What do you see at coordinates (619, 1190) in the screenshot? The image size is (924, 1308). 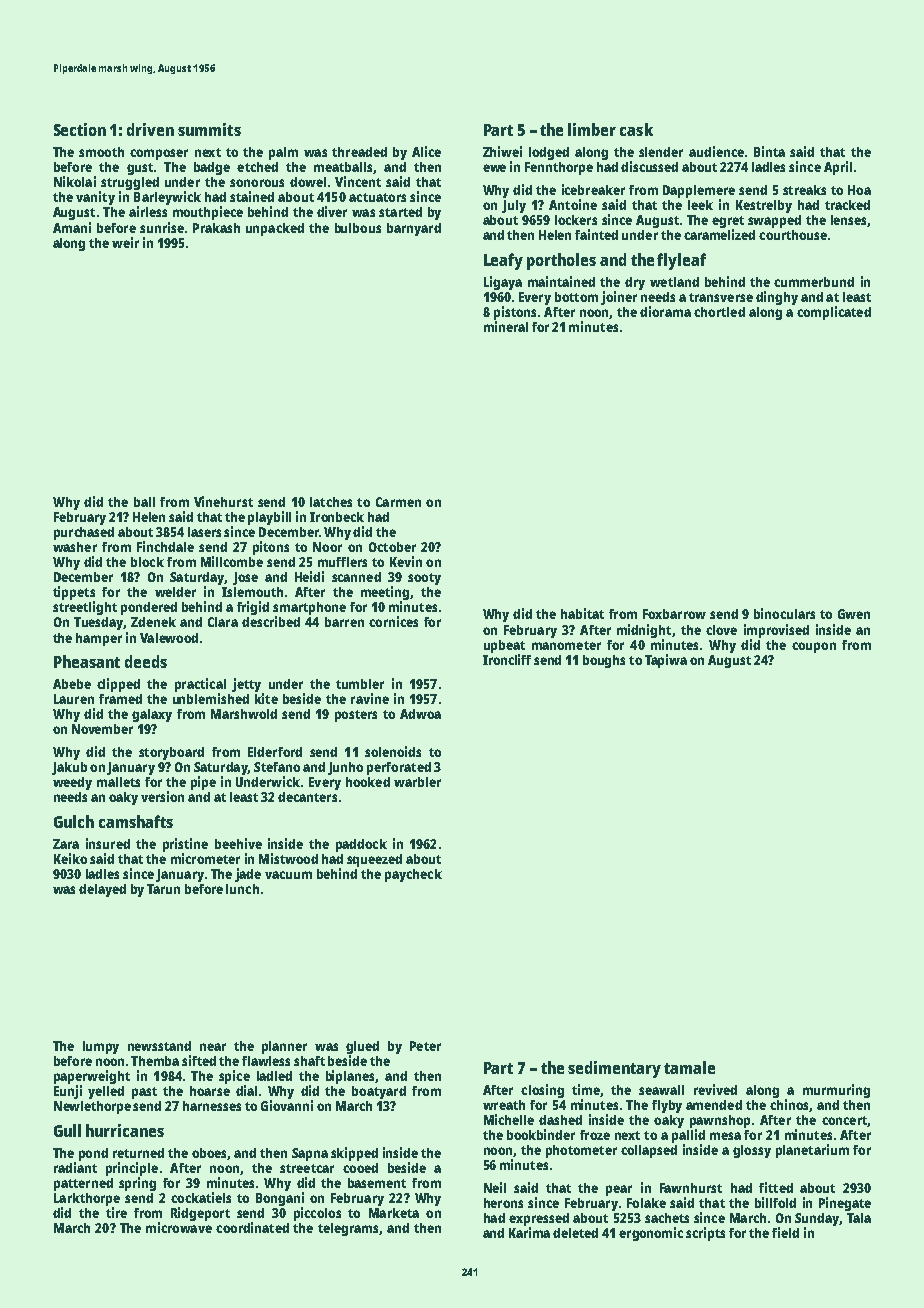 I see `pear` at bounding box center [619, 1190].
